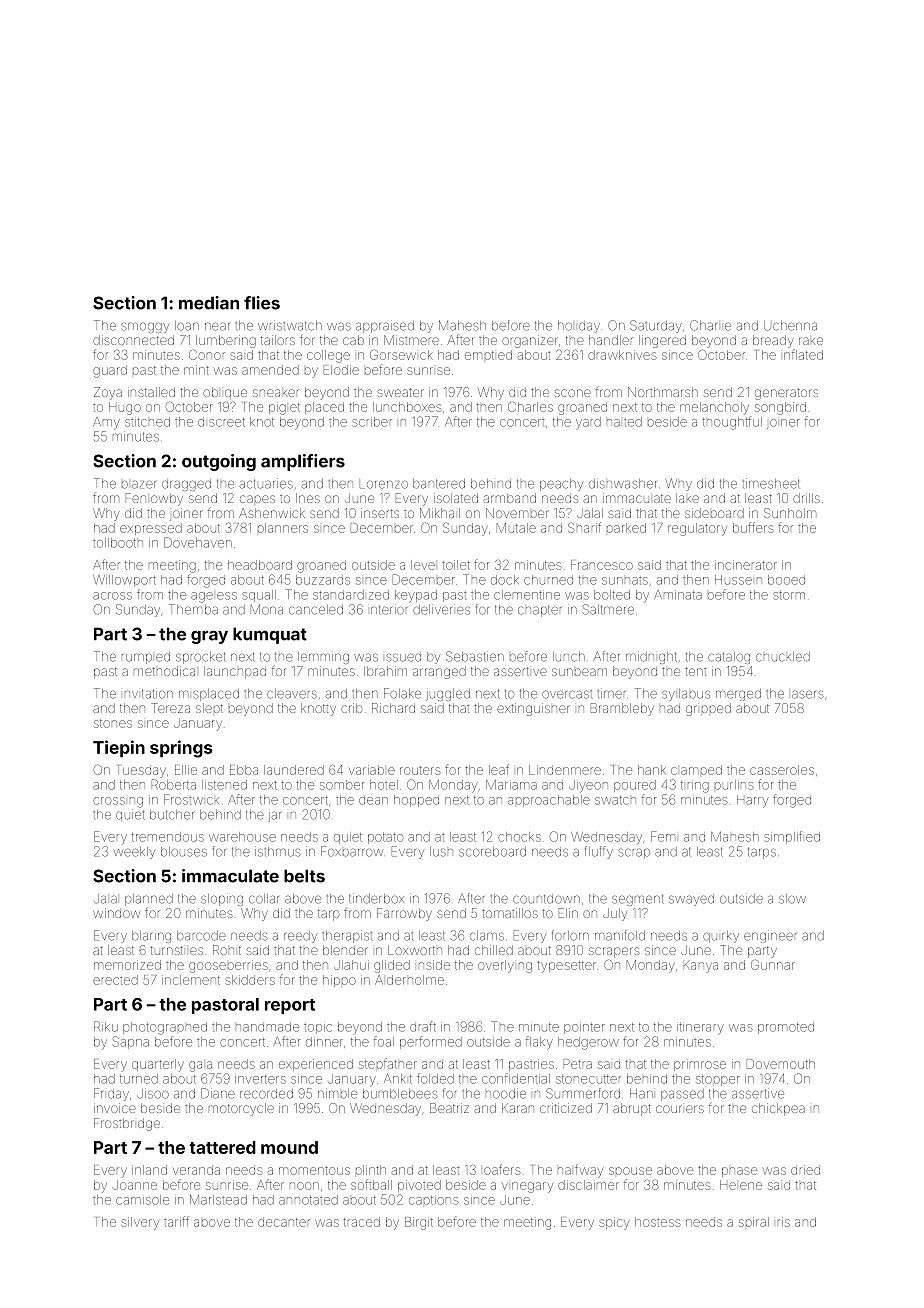 The image size is (924, 1308). Describe the element at coordinates (789, 595) in the screenshot. I see `storm` at that location.
